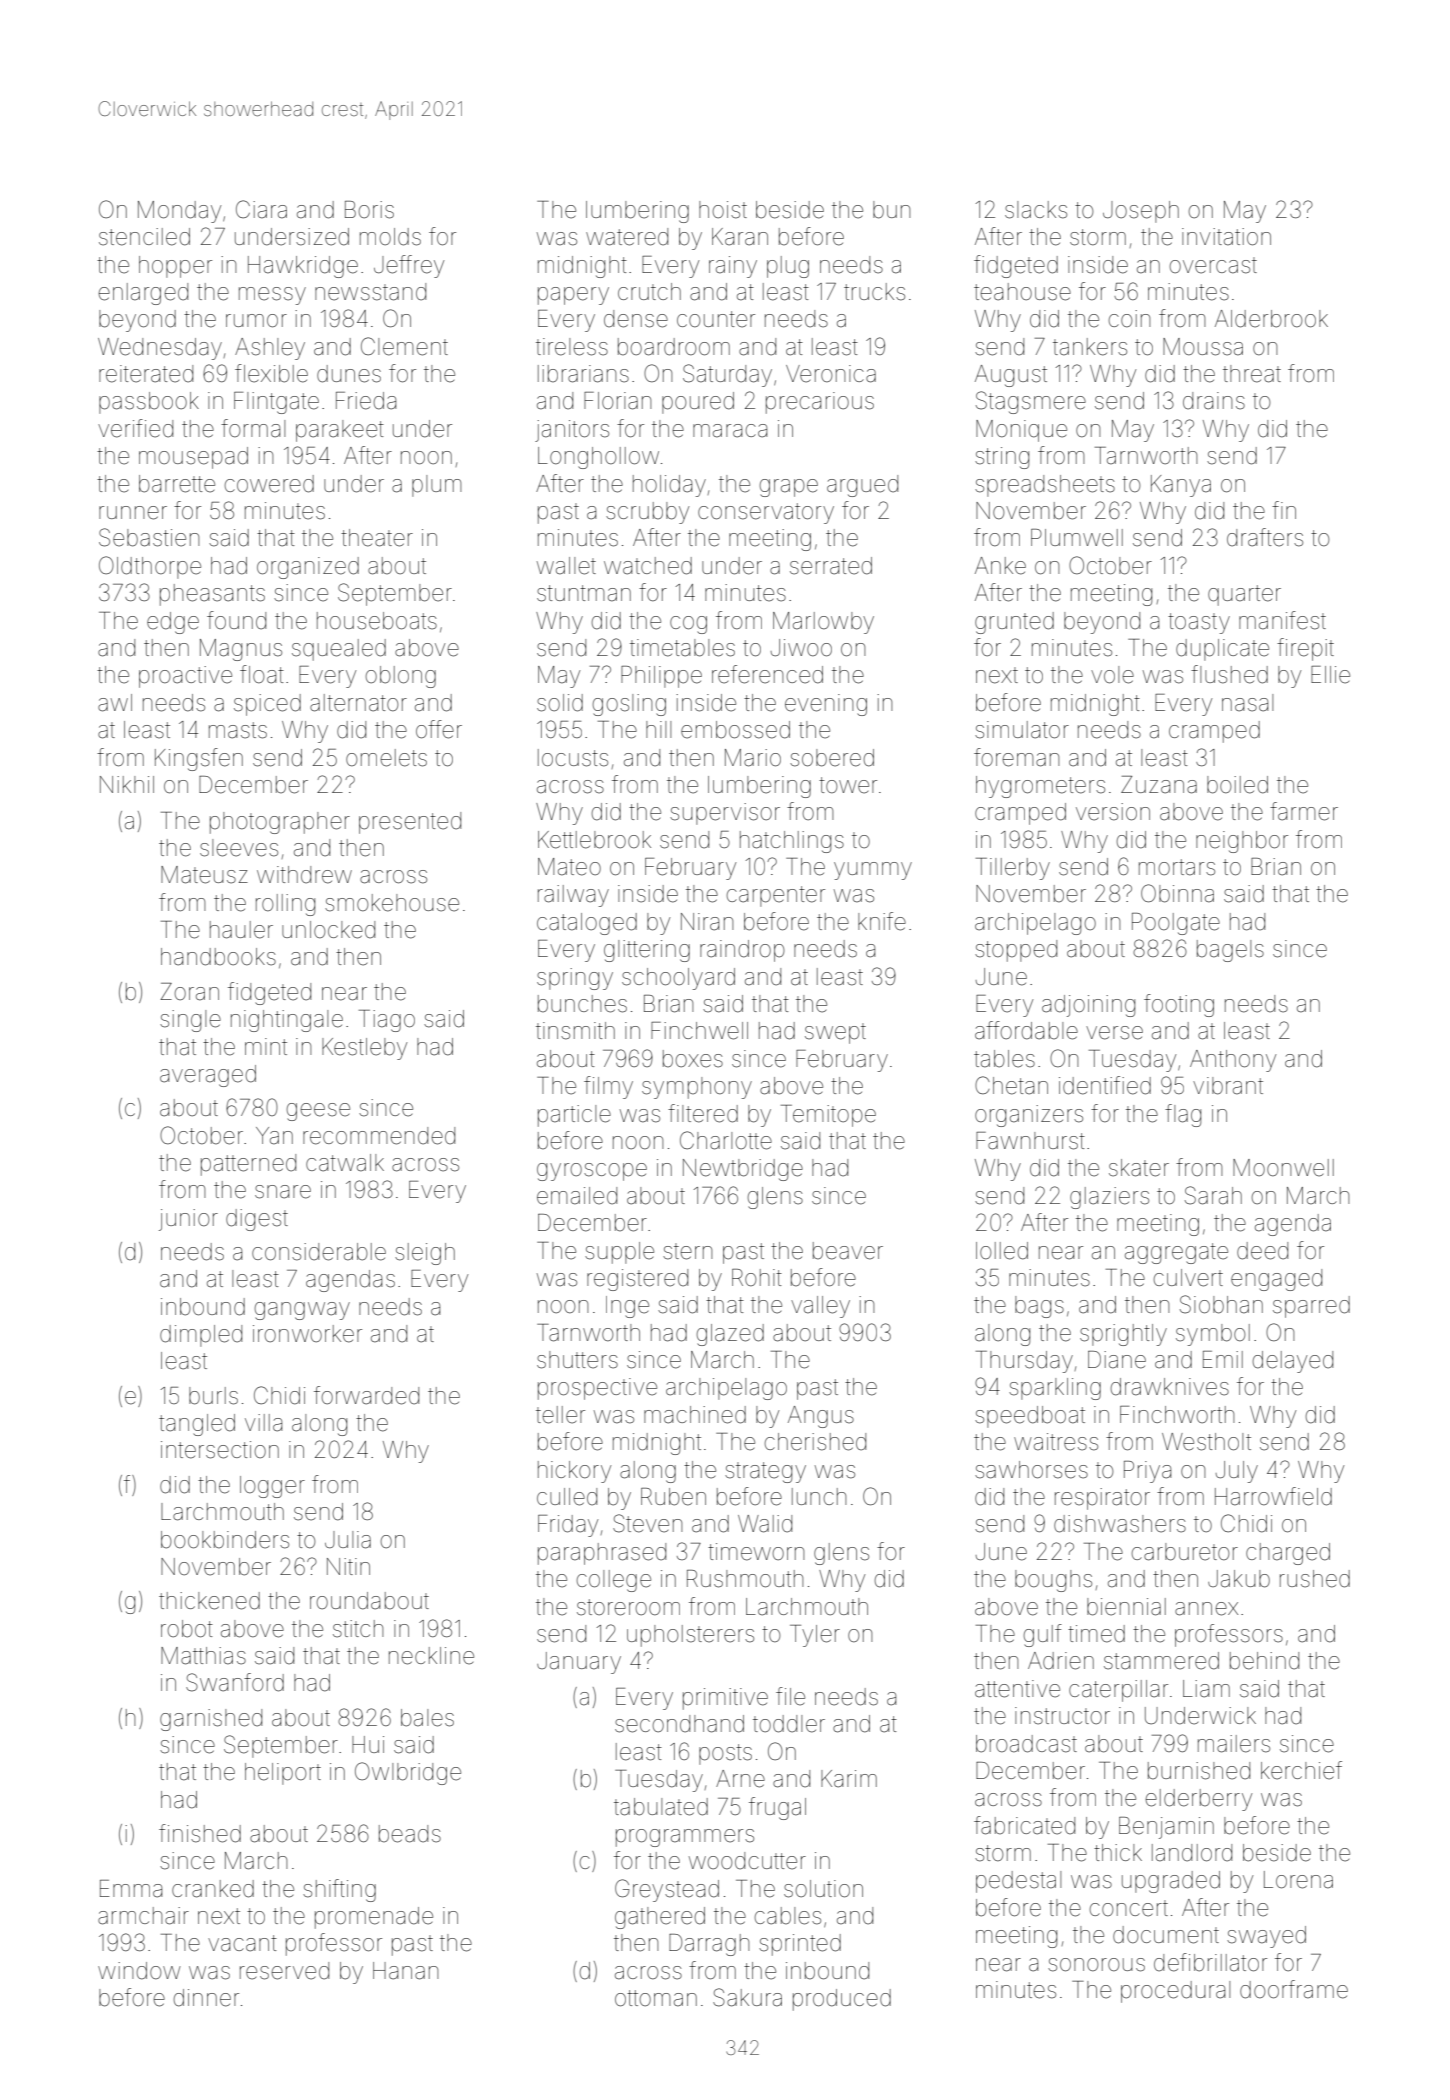 The image size is (1450, 2100). I want to click on Inge, so click(627, 1307).
